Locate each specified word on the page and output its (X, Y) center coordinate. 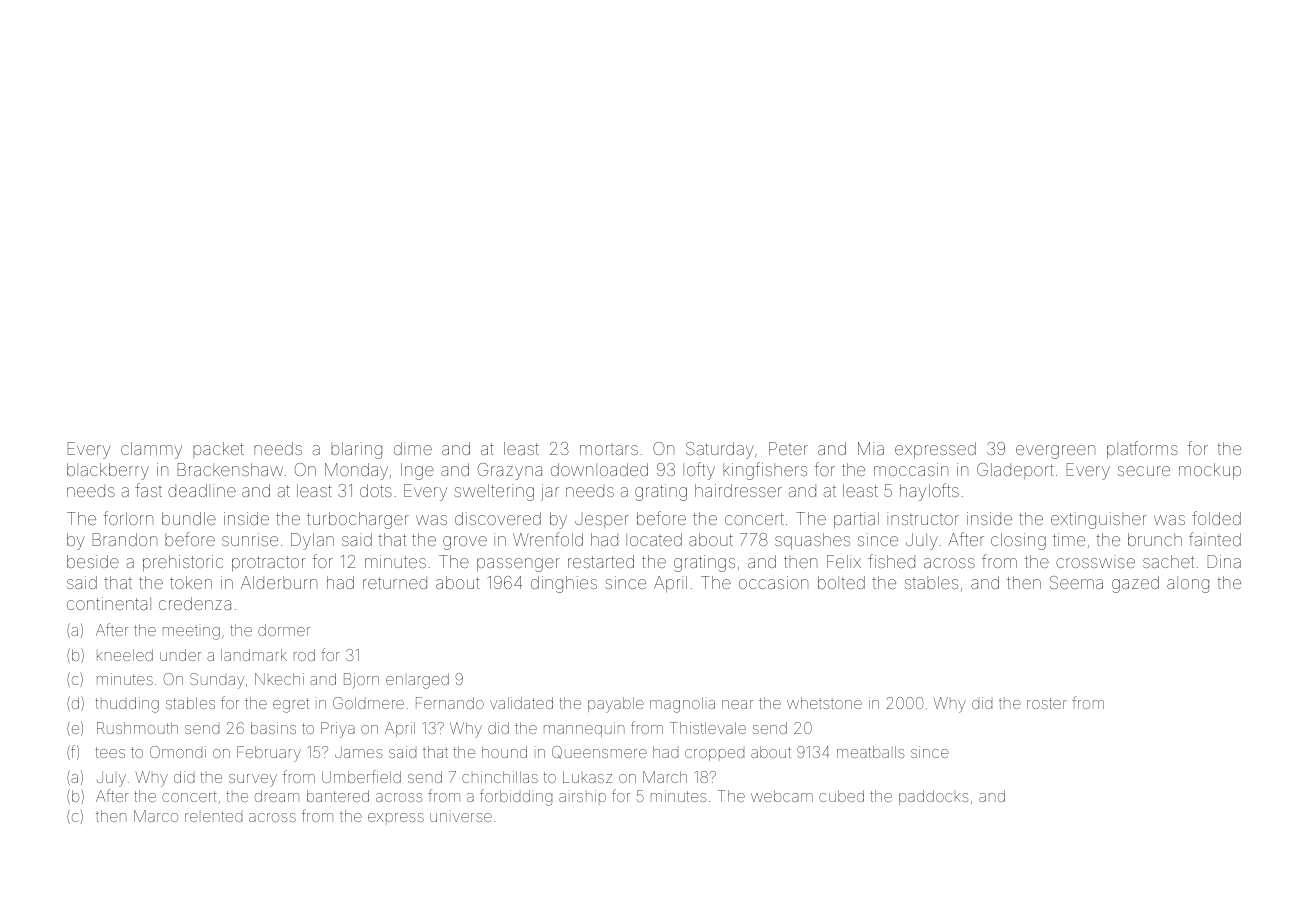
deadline (202, 490)
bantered (338, 796)
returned (395, 583)
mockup (1210, 471)
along (1188, 584)
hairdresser (738, 490)
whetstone (824, 703)
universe (461, 817)
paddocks (933, 797)
